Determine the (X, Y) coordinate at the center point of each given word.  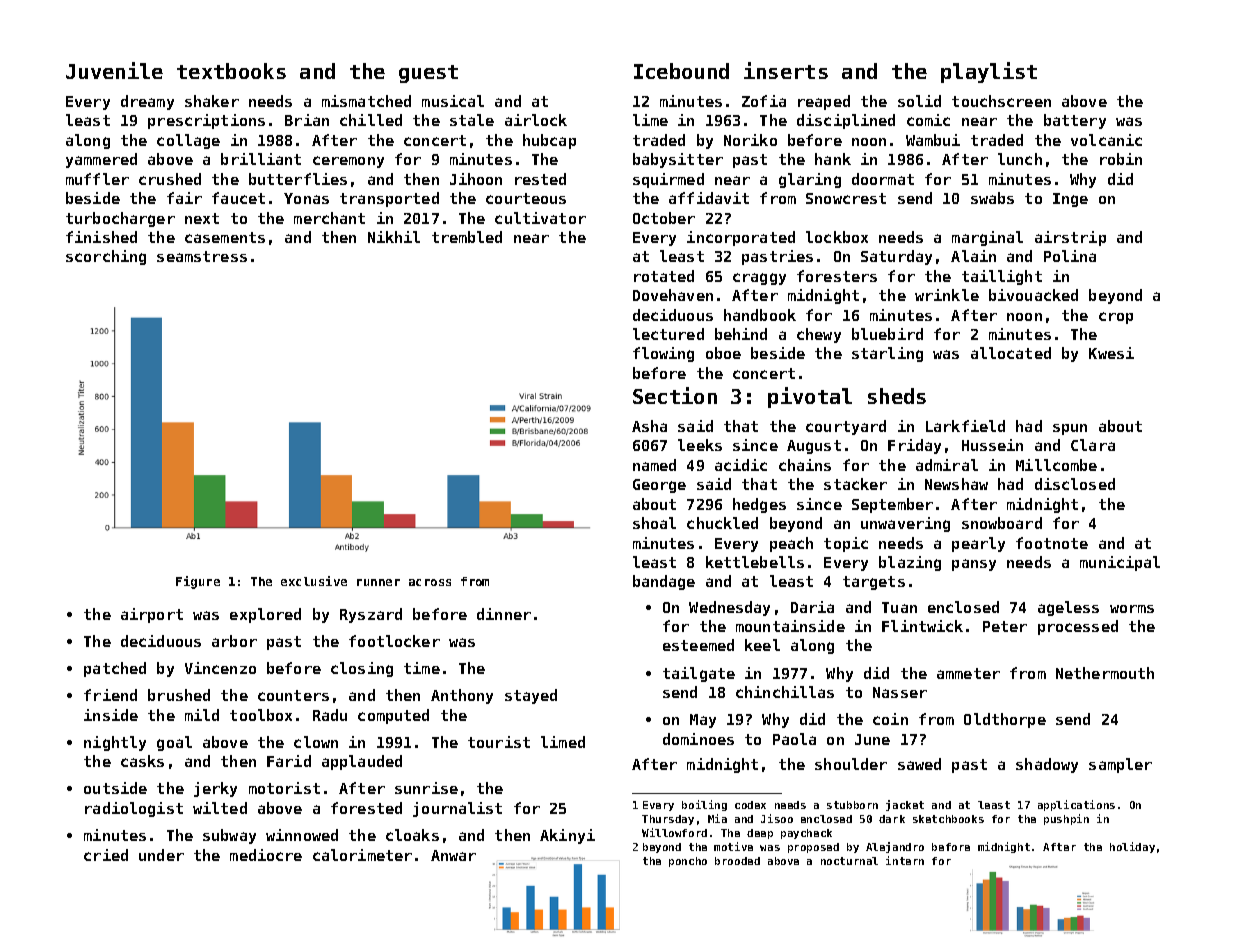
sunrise (426, 788)
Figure (198, 582)
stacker (855, 484)
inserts (786, 70)
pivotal (810, 397)
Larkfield (965, 426)
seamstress (202, 256)
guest (428, 74)
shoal (654, 523)
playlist (989, 72)
